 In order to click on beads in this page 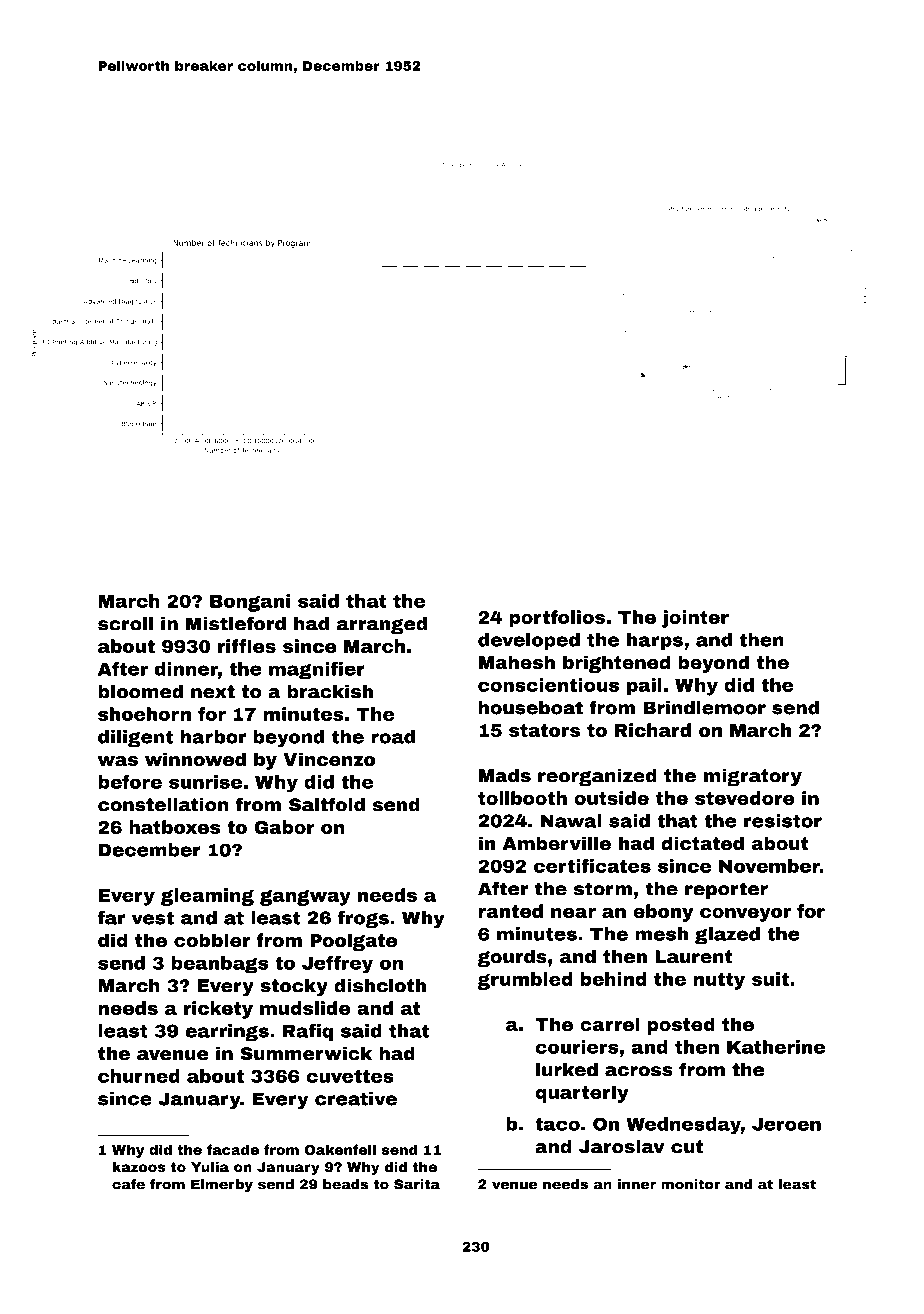, I will do `click(345, 1184)`.
